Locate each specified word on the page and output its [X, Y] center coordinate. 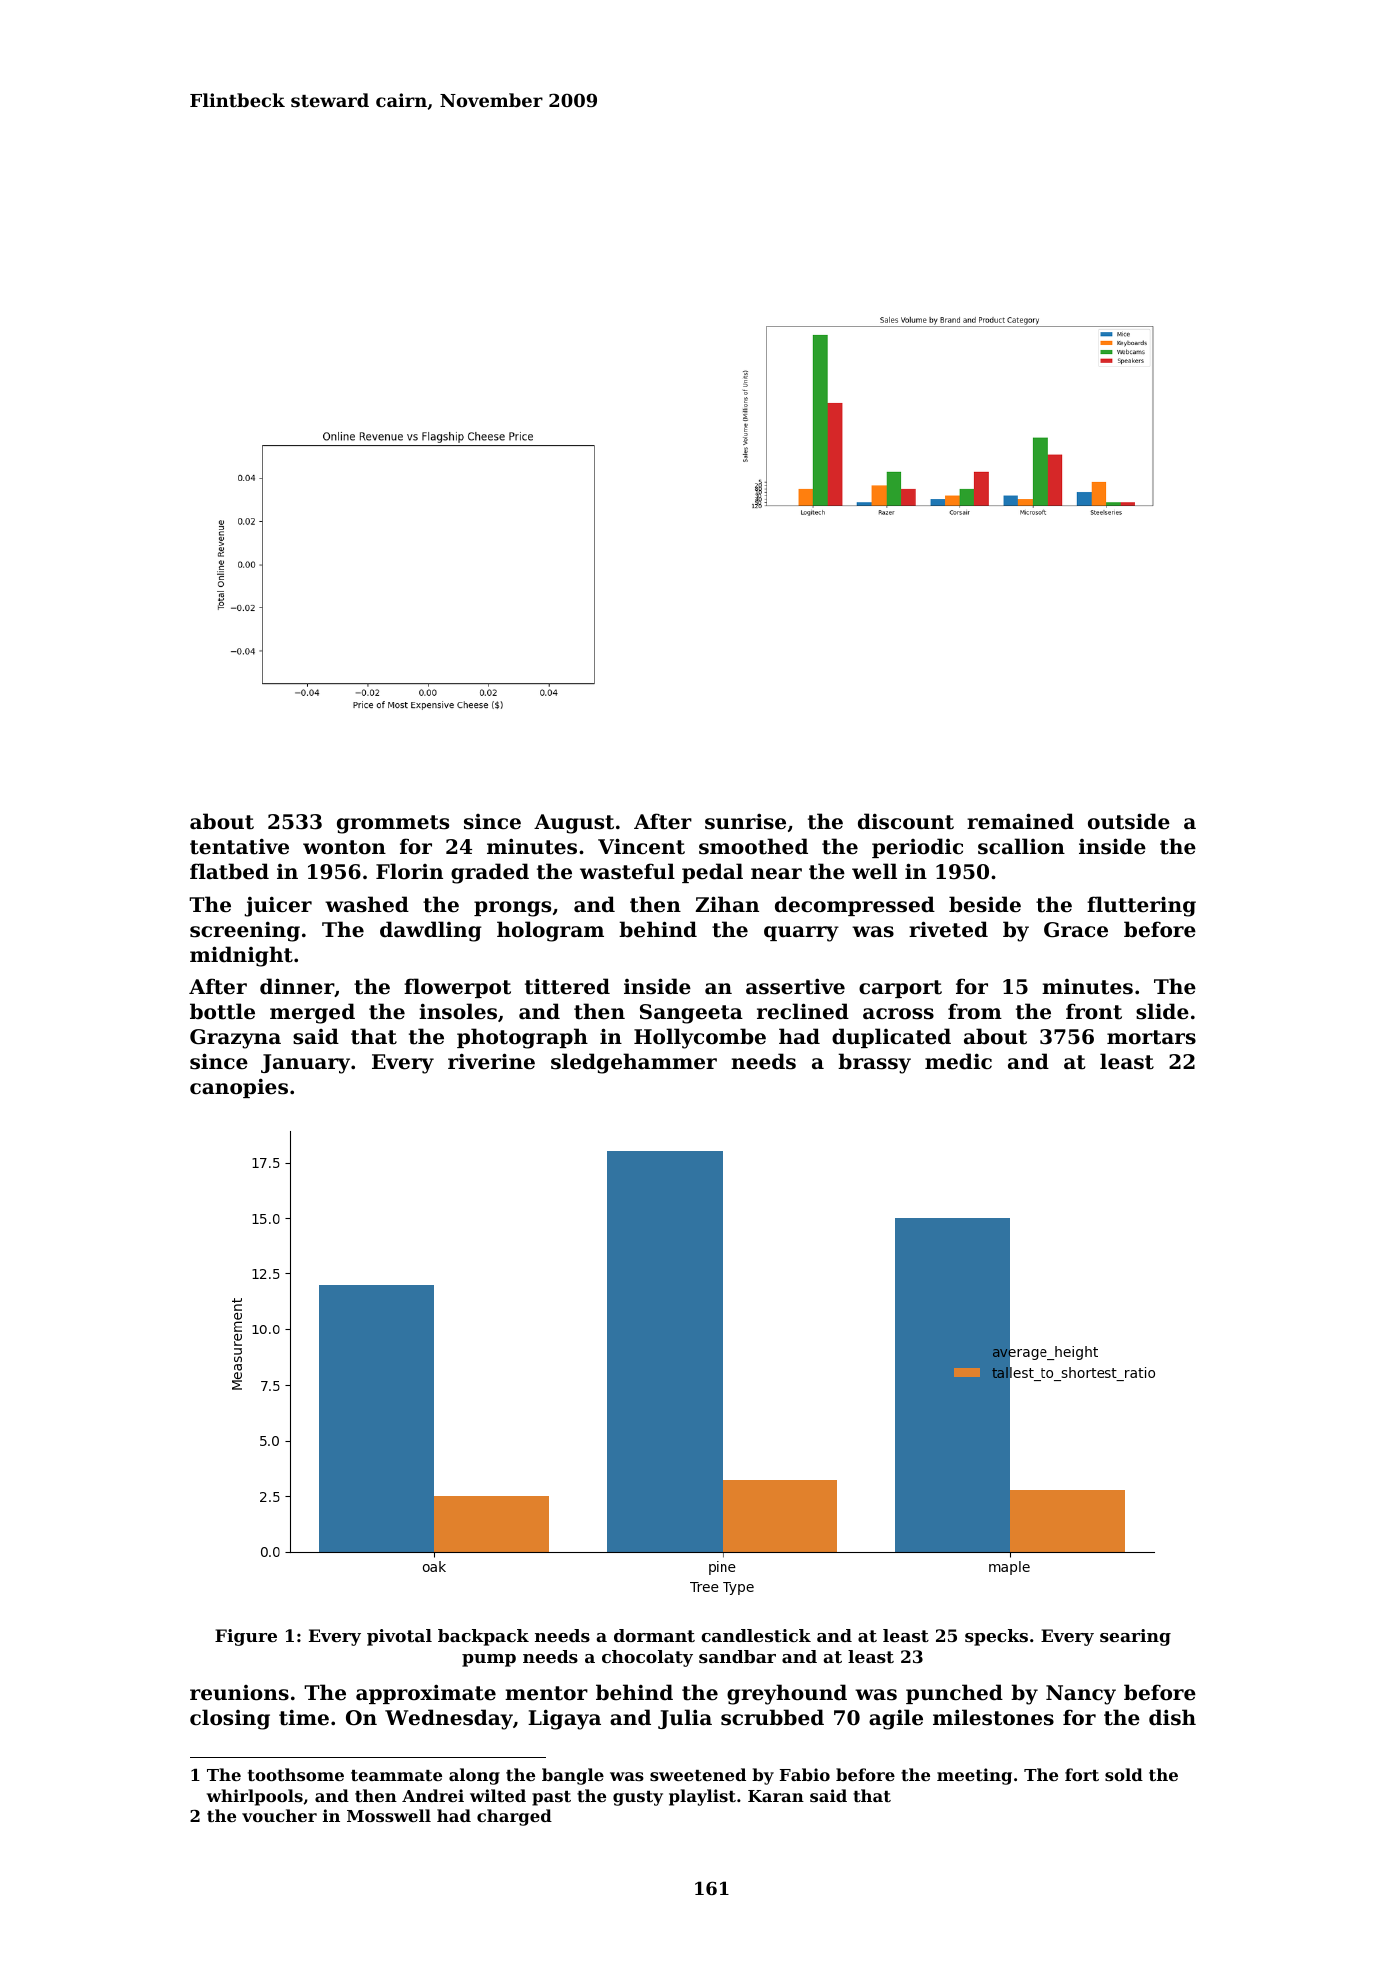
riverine [491, 1061]
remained [1020, 821]
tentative [239, 846]
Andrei [433, 1795]
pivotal [399, 1637]
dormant [654, 1635]
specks [996, 1637]
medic [958, 1061]
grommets [393, 824]
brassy [874, 1063]
